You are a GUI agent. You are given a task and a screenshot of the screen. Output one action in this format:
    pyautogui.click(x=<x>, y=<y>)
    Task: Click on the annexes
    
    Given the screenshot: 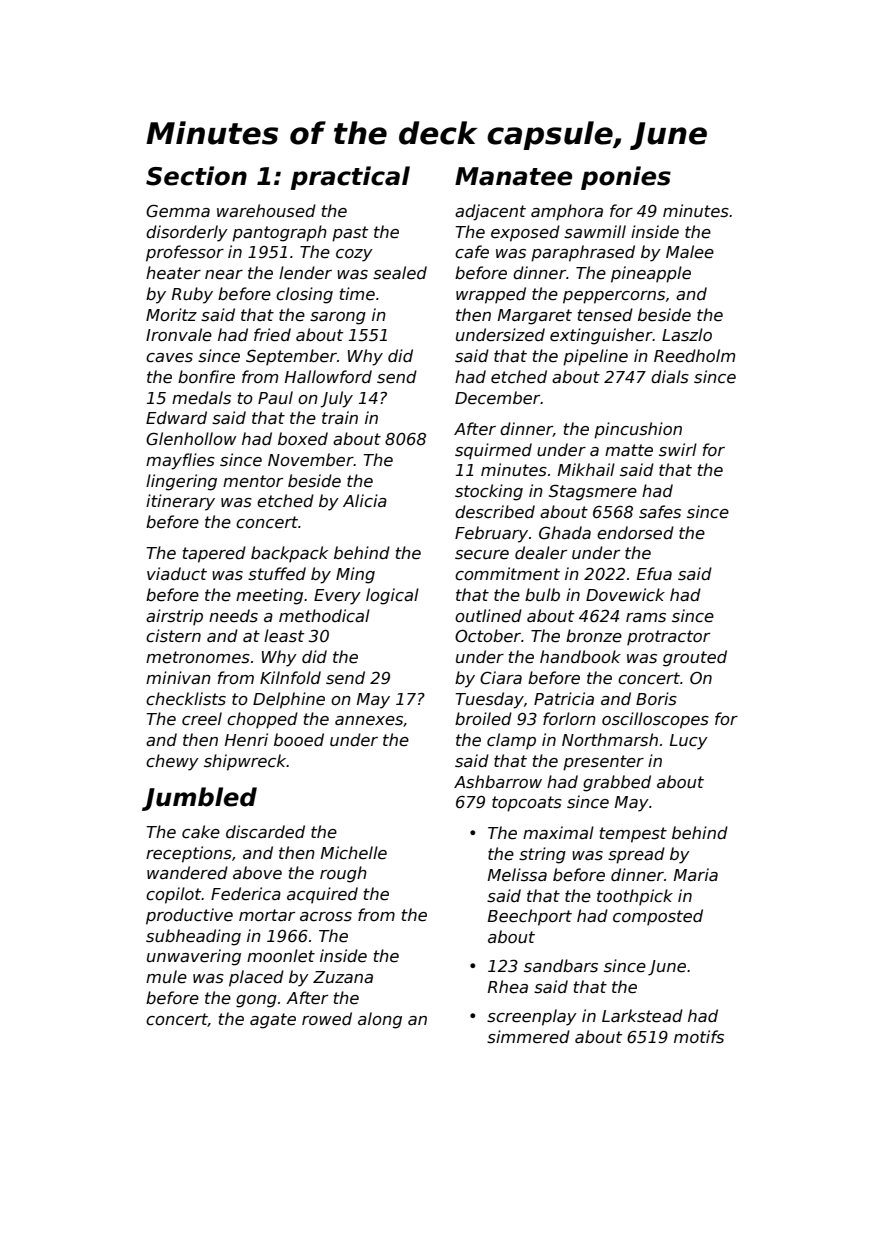 What is the action you would take?
    pyautogui.click(x=369, y=721)
